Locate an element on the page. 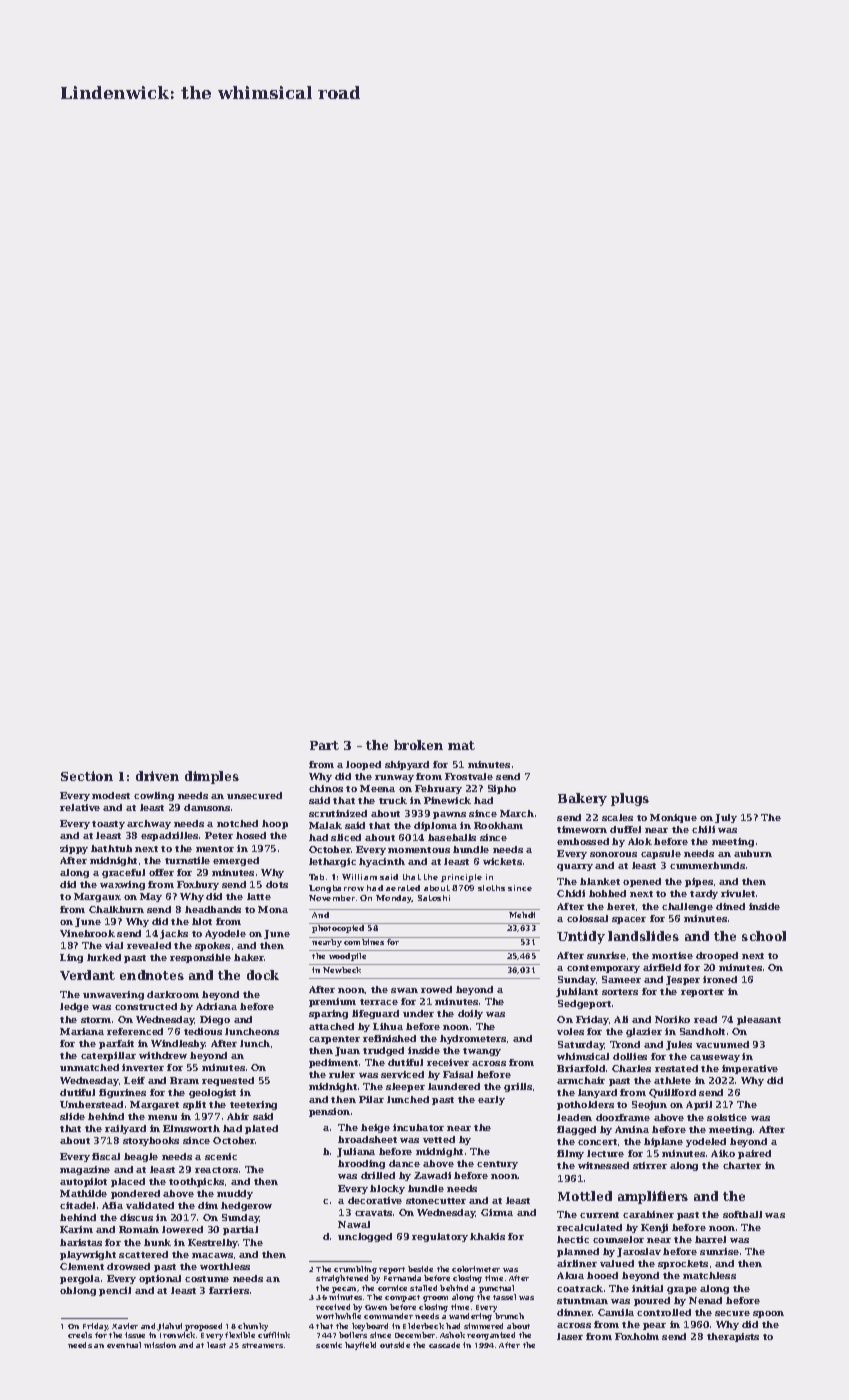 The image size is (849, 1400). broken is located at coordinates (418, 745).
